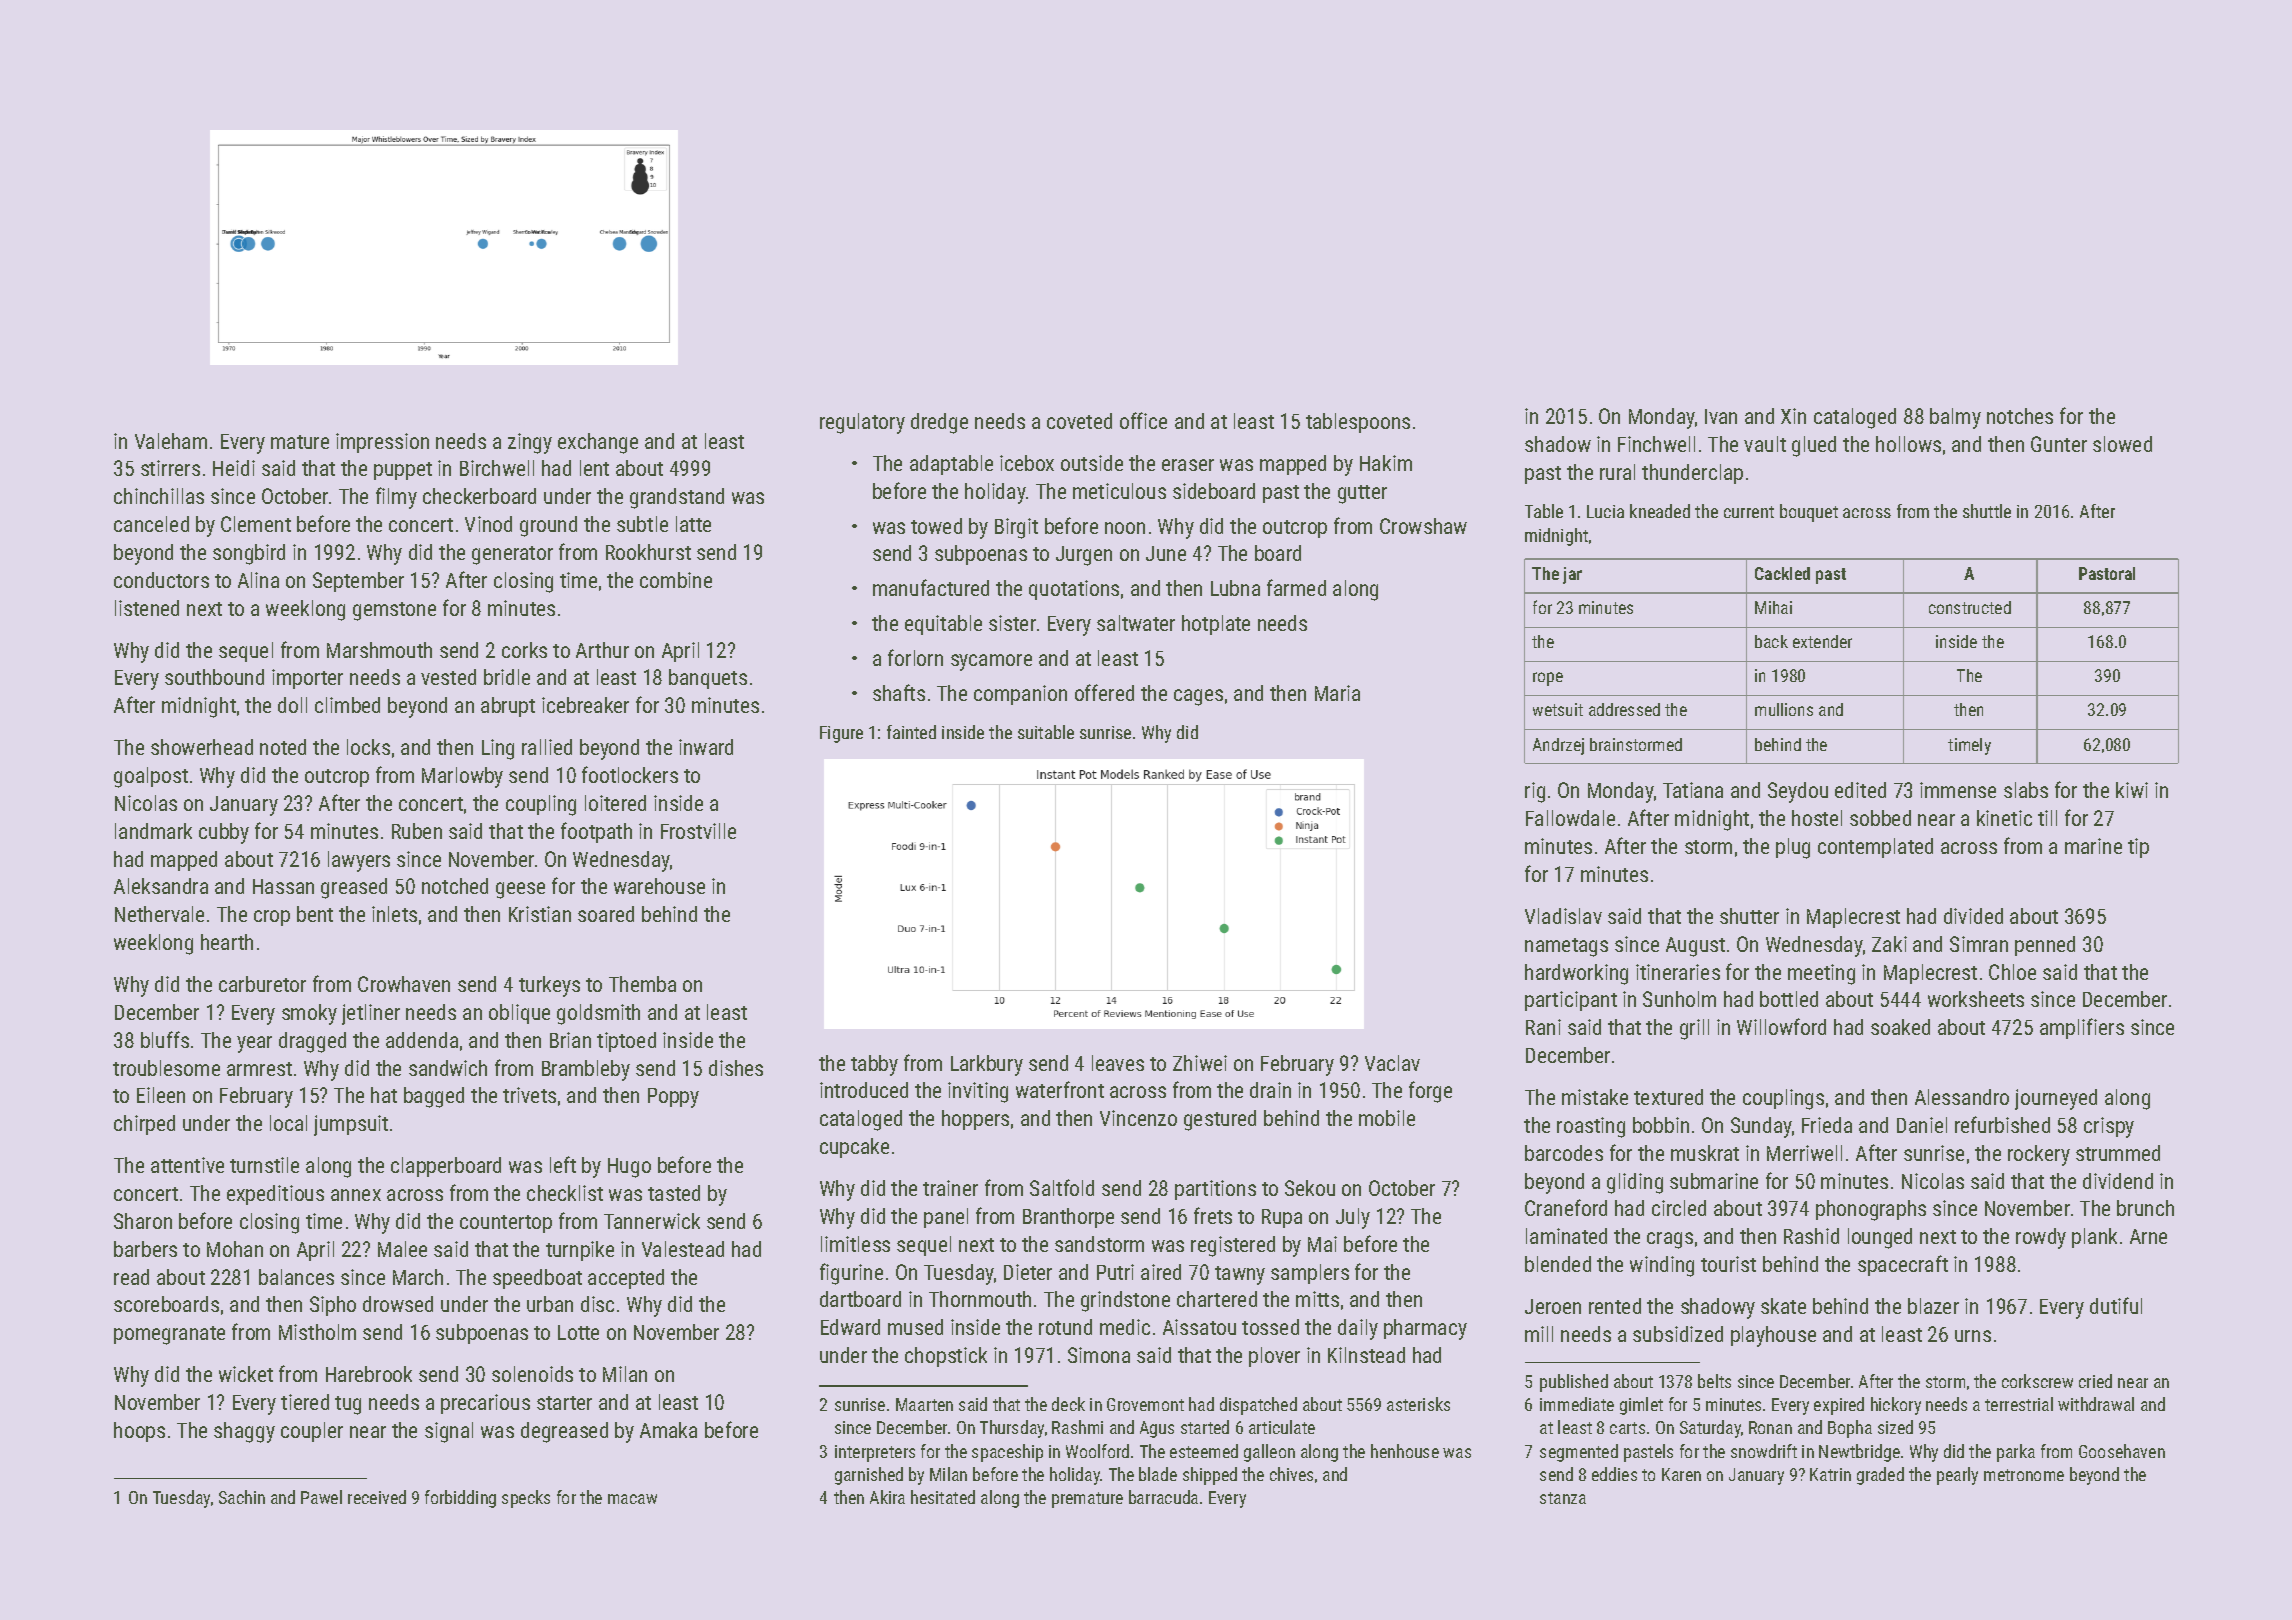 The width and height of the image is (2292, 1620). I want to click on glued, so click(1814, 446).
